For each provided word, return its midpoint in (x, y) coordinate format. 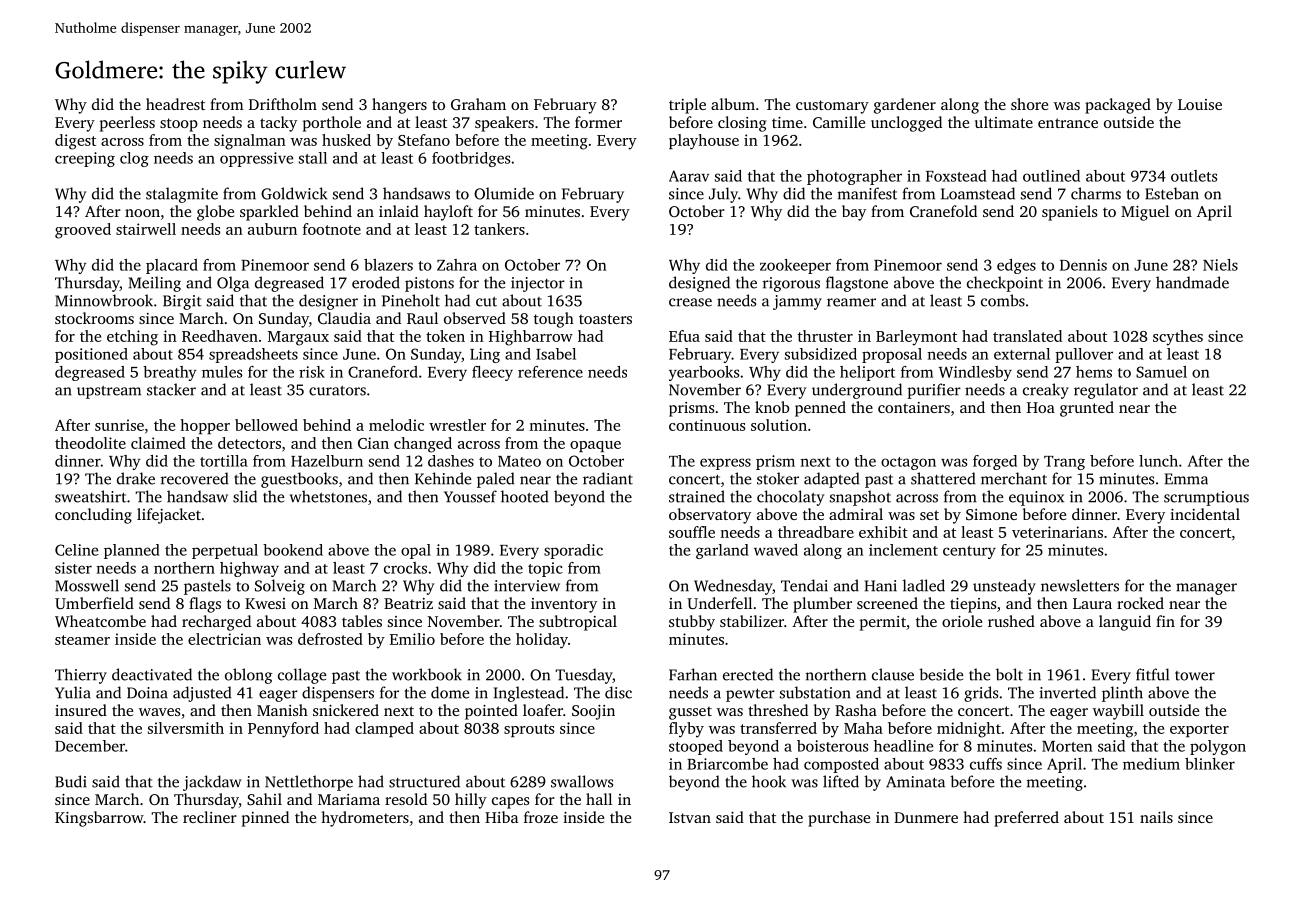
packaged (1118, 106)
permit (883, 623)
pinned (265, 819)
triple (687, 106)
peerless (127, 124)
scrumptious (1206, 498)
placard (172, 266)
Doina (147, 693)
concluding (93, 516)
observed (475, 318)
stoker (778, 478)
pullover (1084, 355)
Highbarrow (531, 338)
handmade (1192, 282)
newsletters (1080, 585)
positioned (91, 355)
